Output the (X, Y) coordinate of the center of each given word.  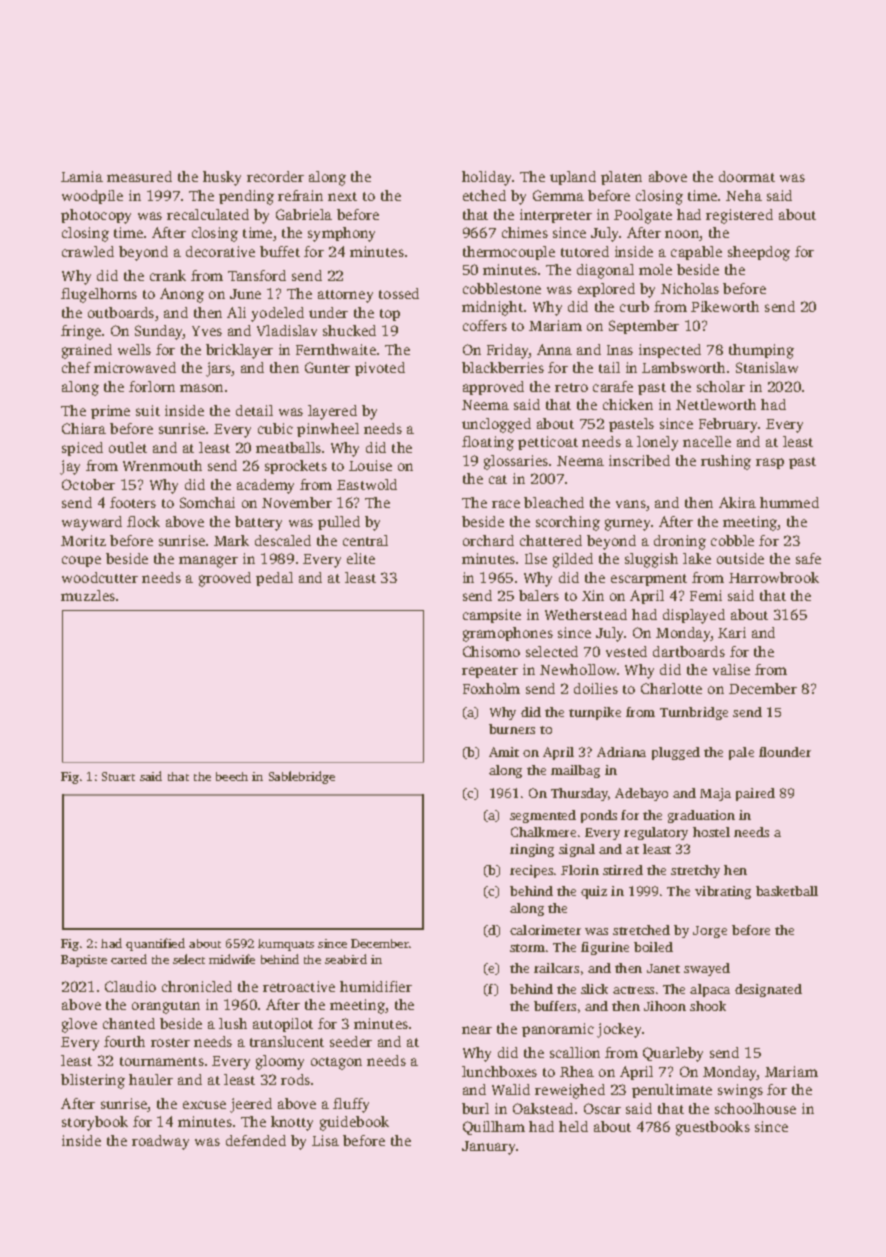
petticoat (548, 443)
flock (143, 521)
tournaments (162, 1061)
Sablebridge (302, 777)
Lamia (82, 176)
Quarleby (673, 1054)
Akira (737, 502)
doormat (747, 176)
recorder (275, 176)
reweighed (570, 1091)
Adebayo (641, 794)
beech (232, 776)
